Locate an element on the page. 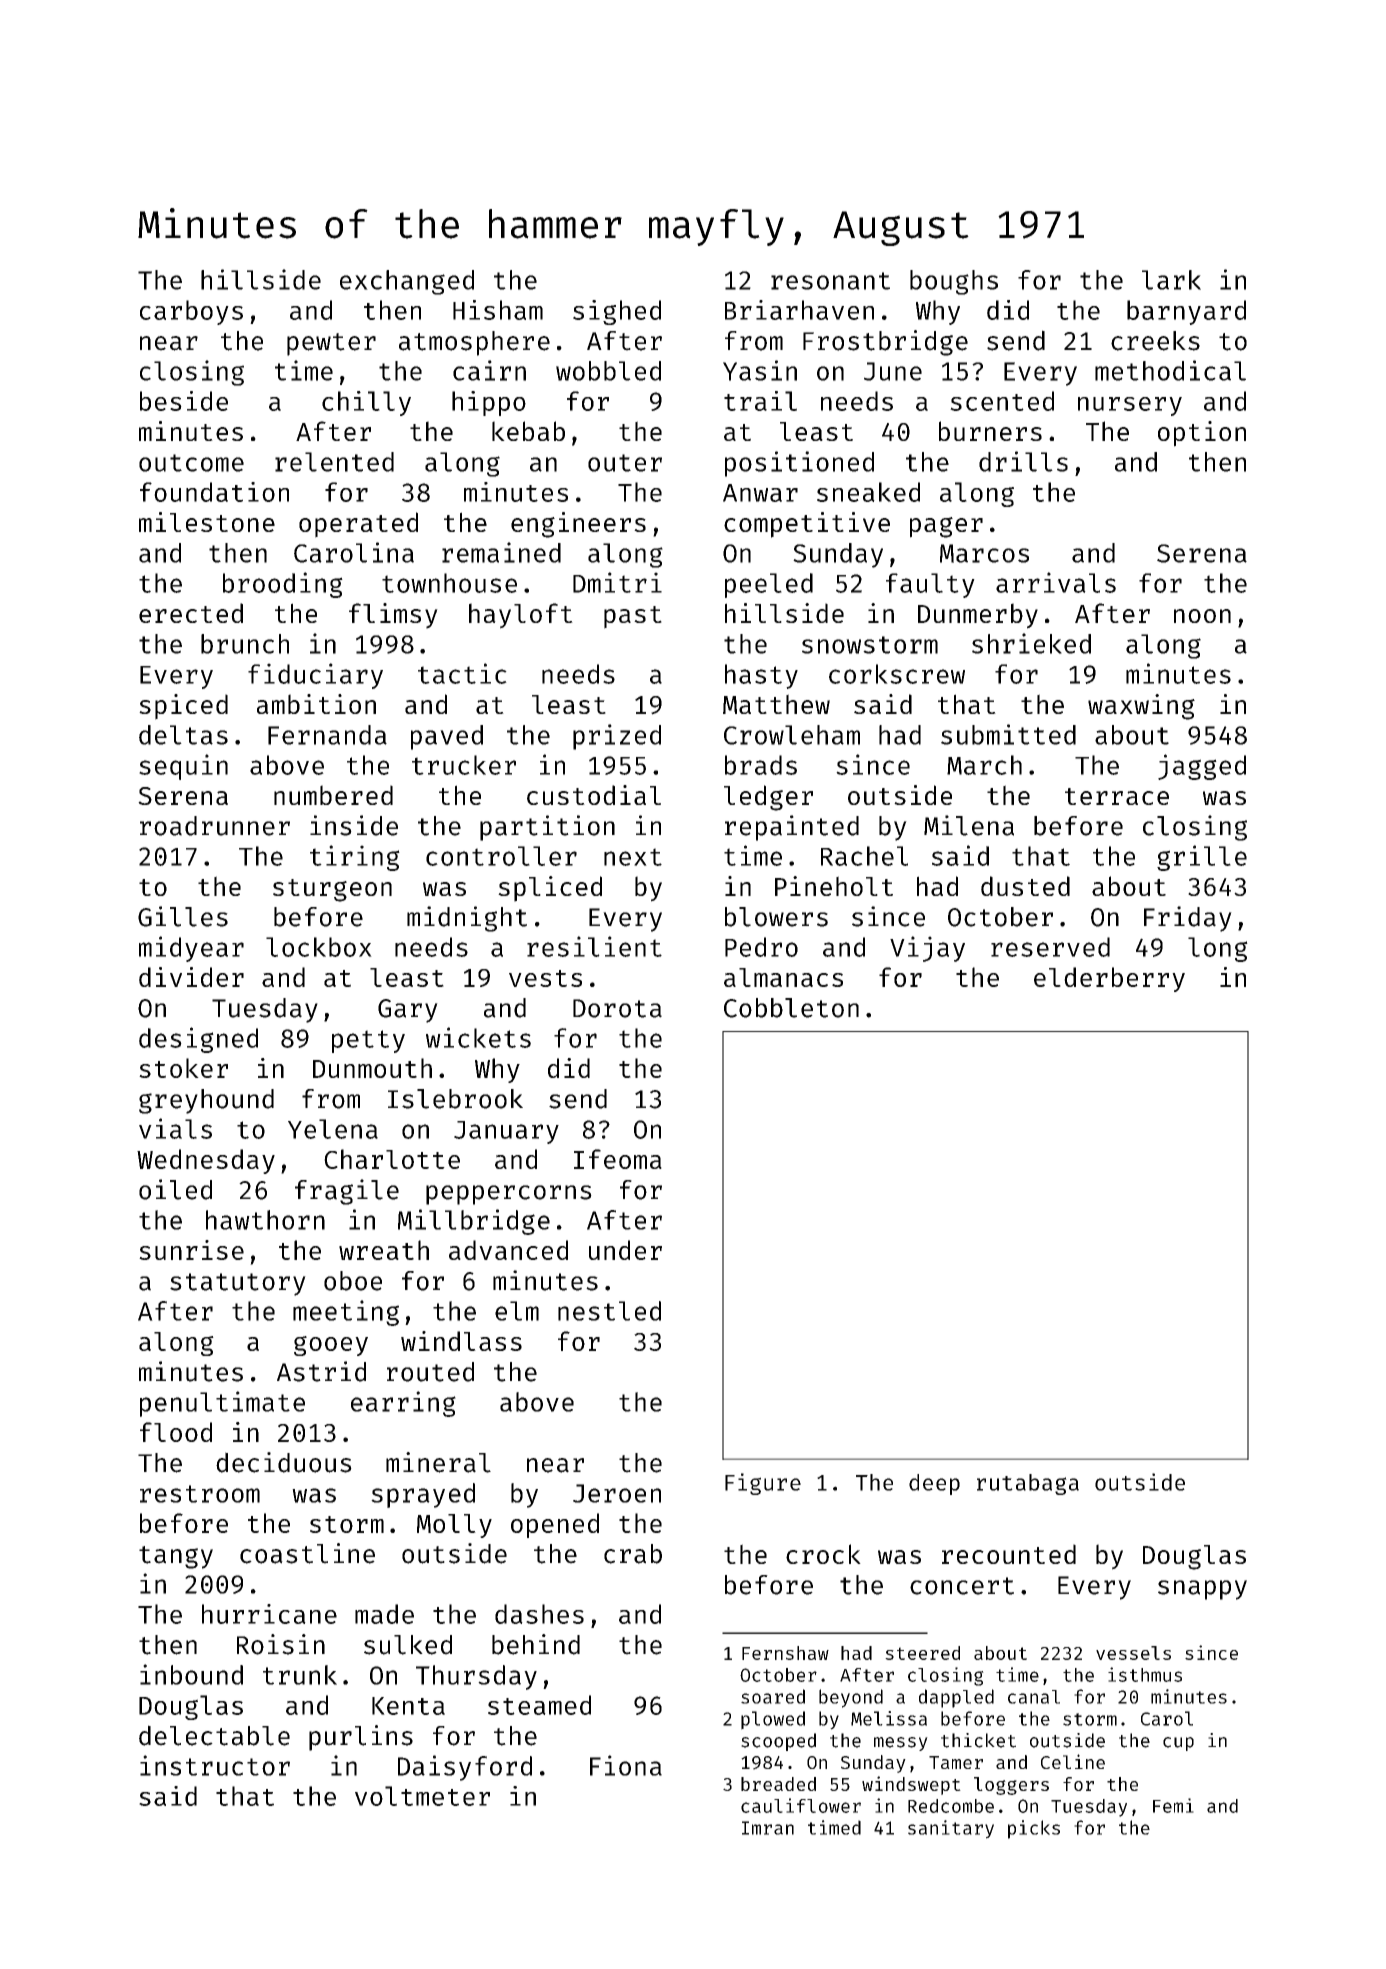 The image size is (1386, 1969). elm is located at coordinates (517, 1311).
